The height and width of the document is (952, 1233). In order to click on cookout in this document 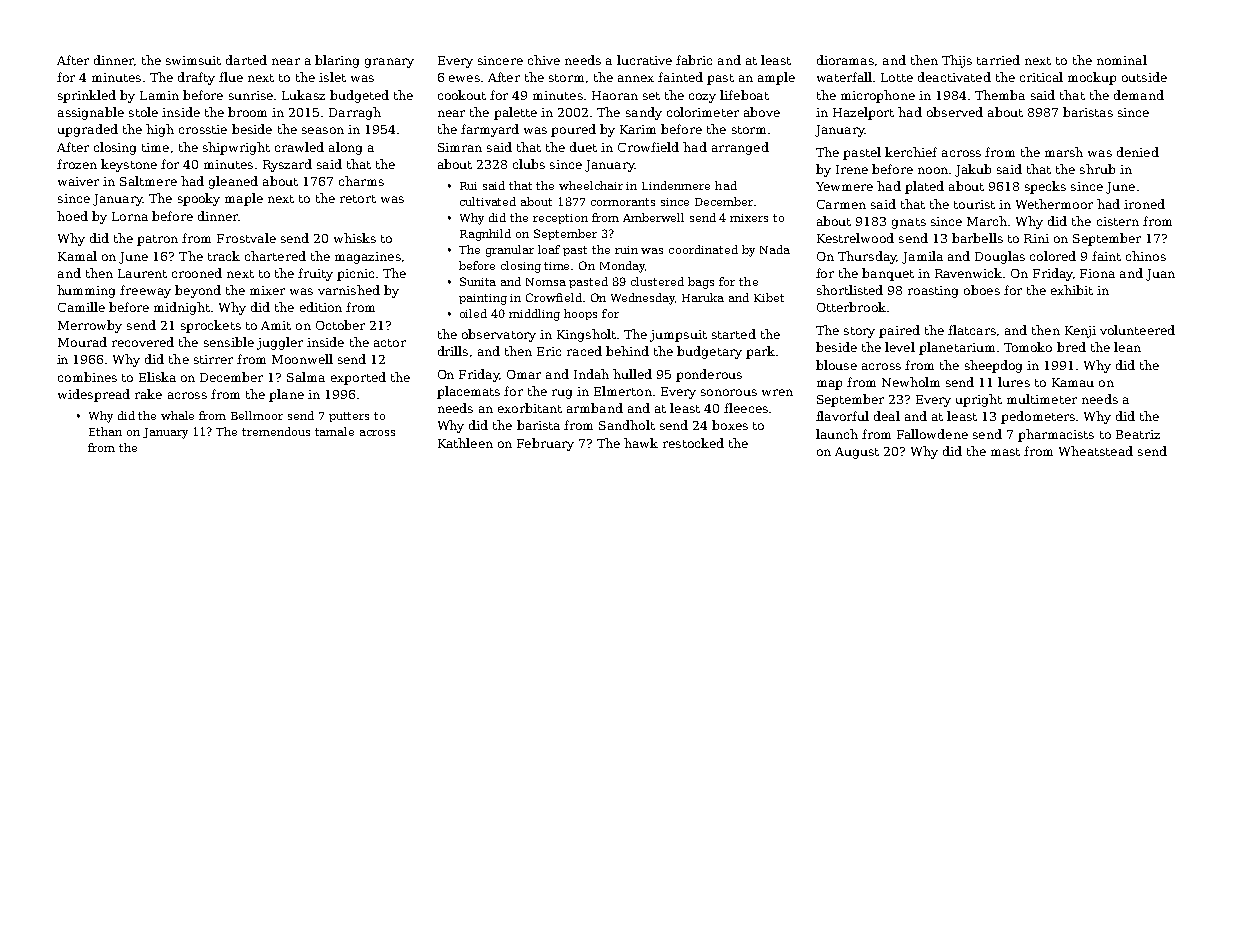, I will do `click(462, 95)`.
